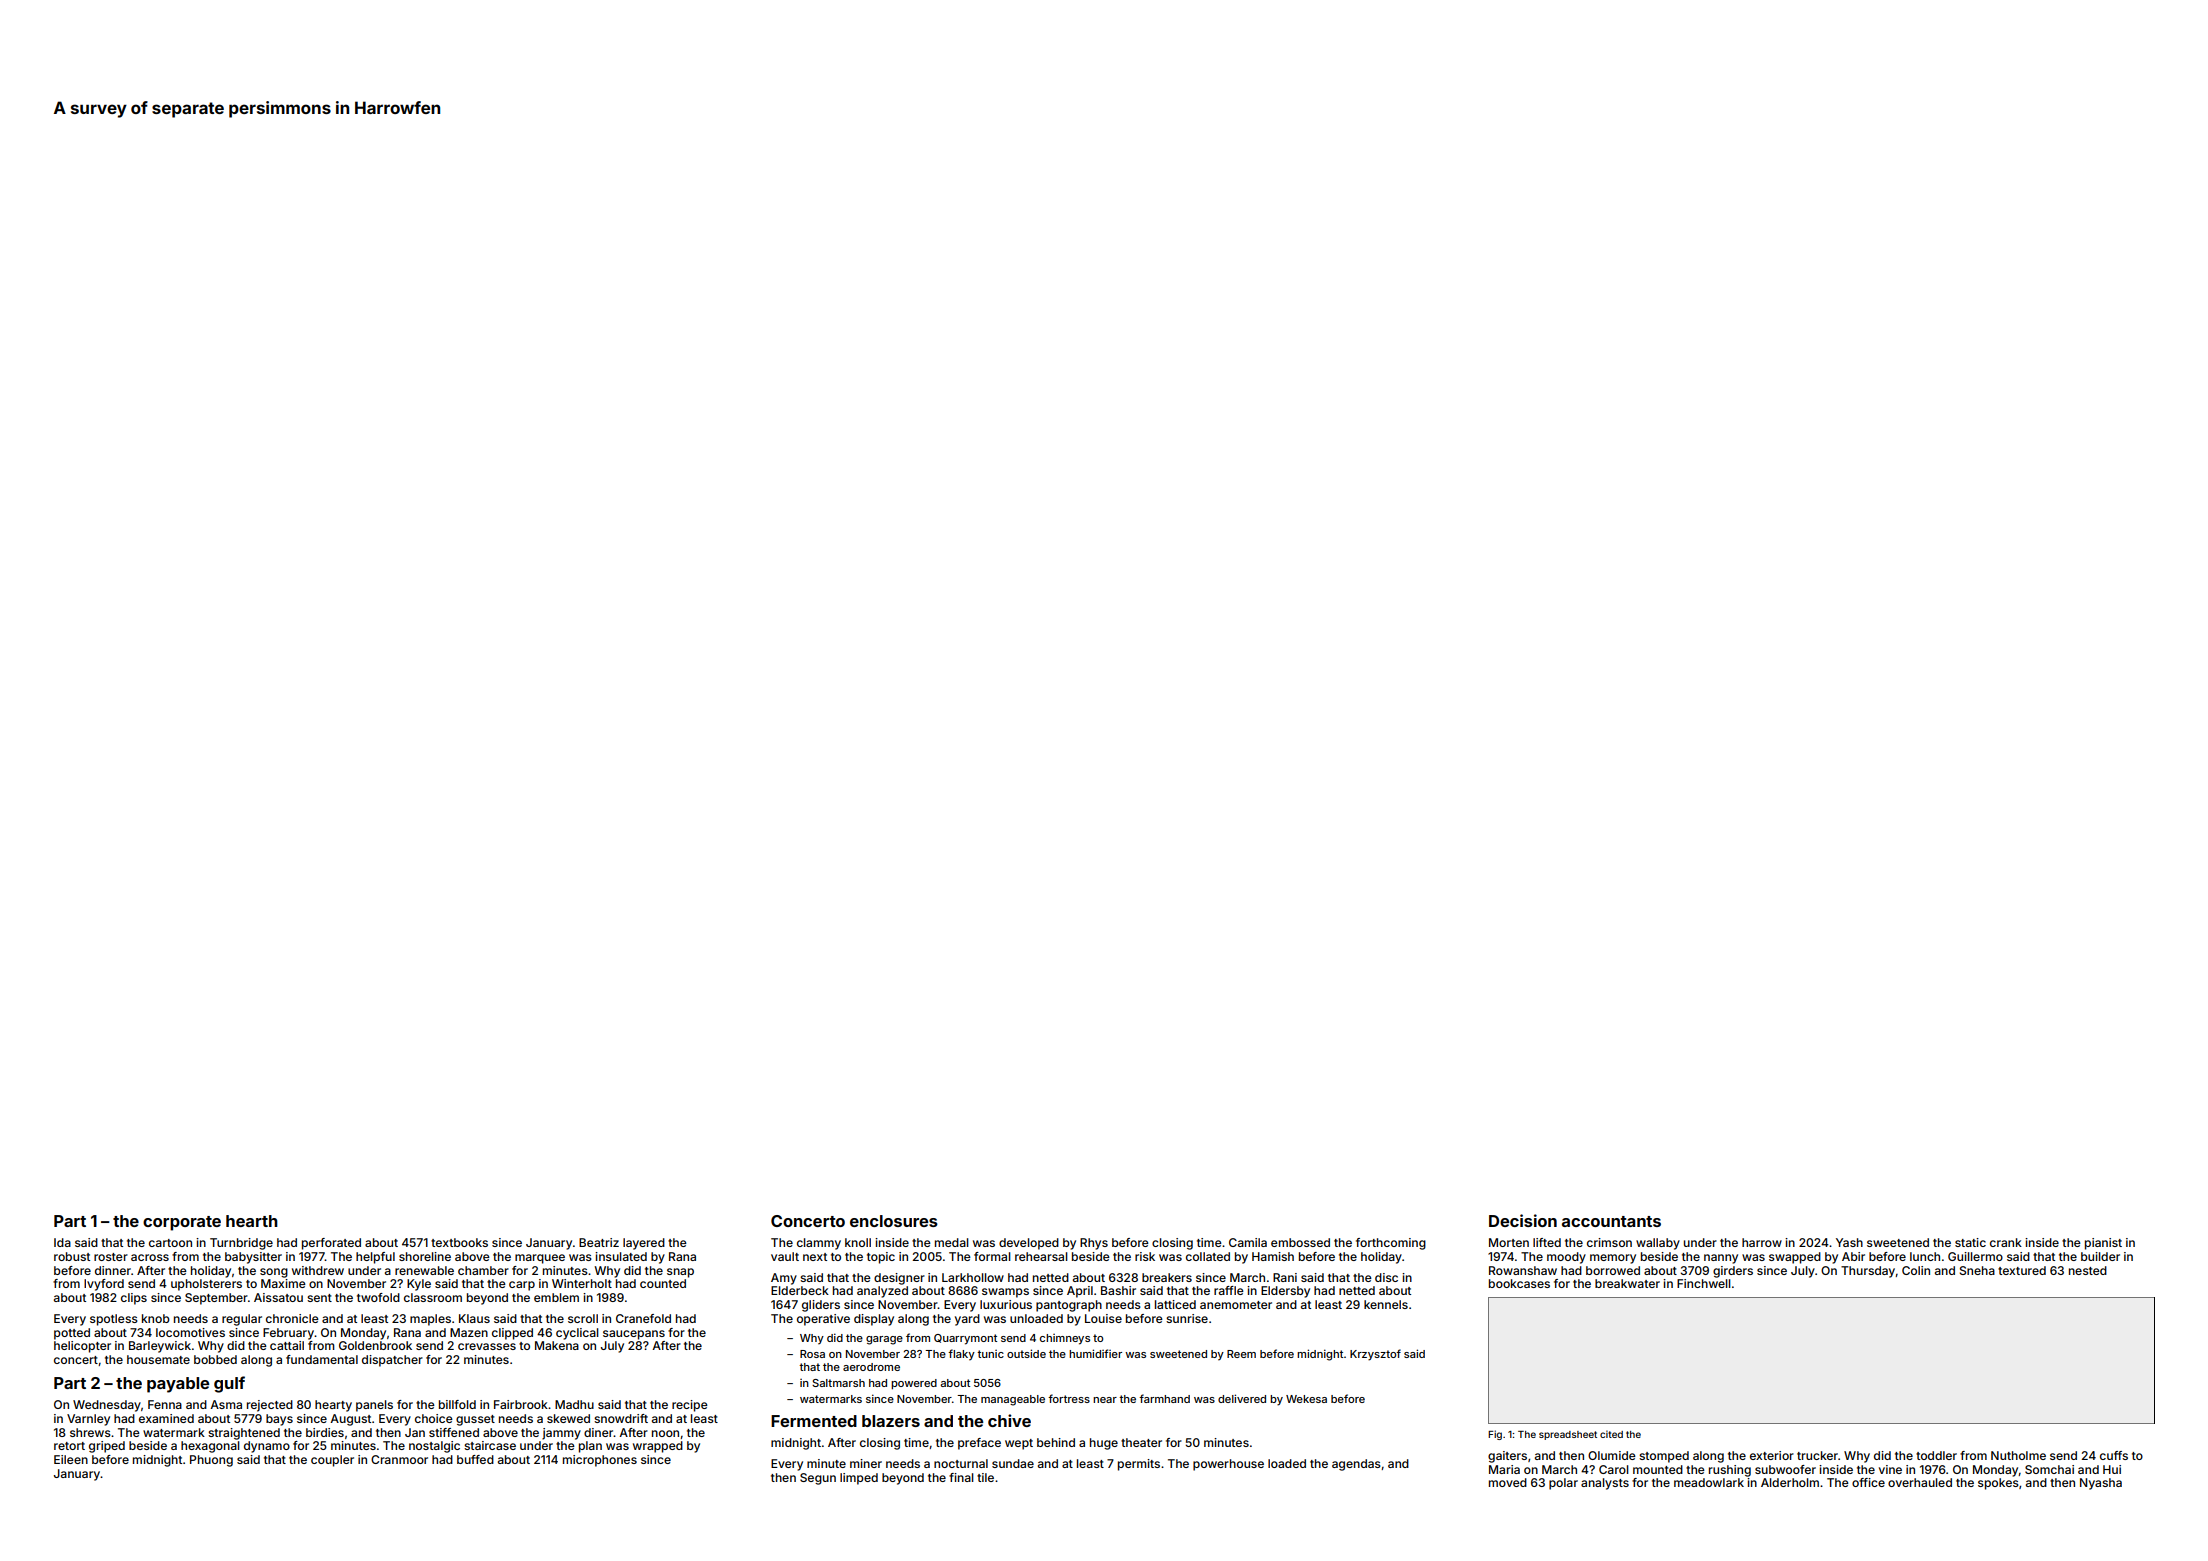 This page has width=2208, height=1561. What do you see at coordinates (894, 1221) in the page?
I see `enclosures` at bounding box center [894, 1221].
